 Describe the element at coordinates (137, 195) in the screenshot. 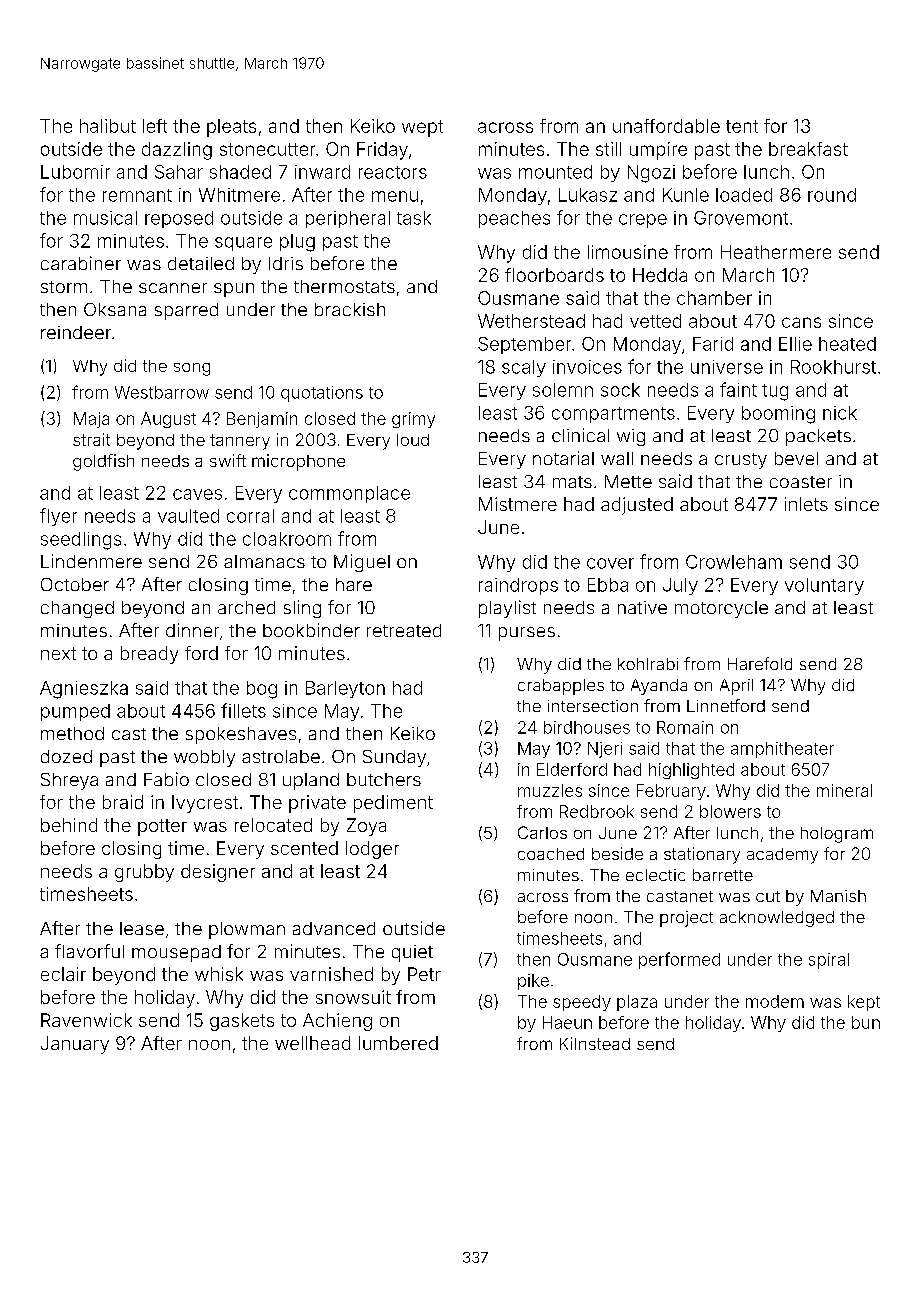

I see `remnant` at that location.
